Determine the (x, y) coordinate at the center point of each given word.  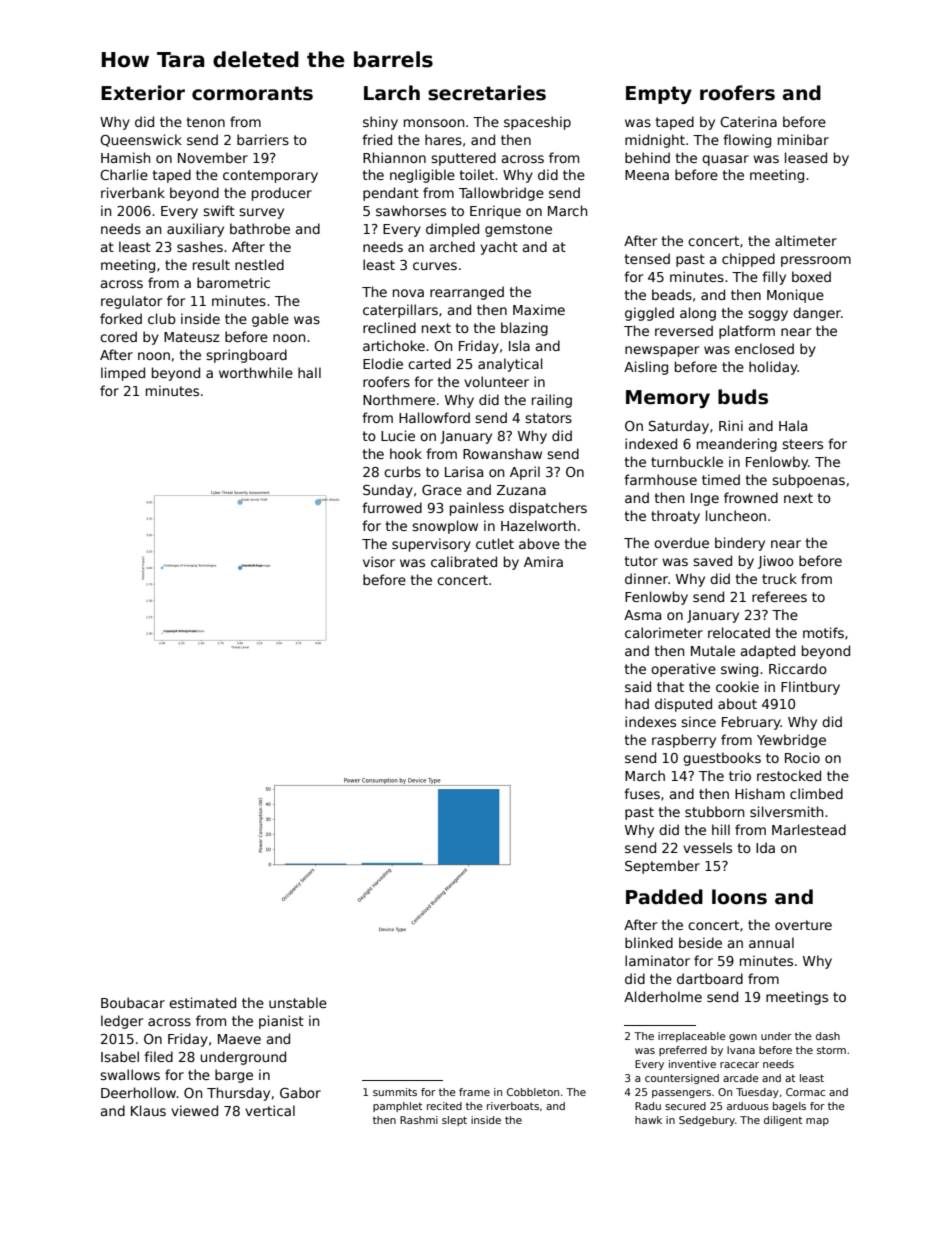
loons (739, 897)
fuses (642, 793)
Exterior (143, 93)
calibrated (464, 561)
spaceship (537, 123)
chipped (748, 260)
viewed (194, 1110)
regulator (131, 302)
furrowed (392, 507)
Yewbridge (791, 741)
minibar (803, 139)
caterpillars (400, 311)
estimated (202, 1002)
